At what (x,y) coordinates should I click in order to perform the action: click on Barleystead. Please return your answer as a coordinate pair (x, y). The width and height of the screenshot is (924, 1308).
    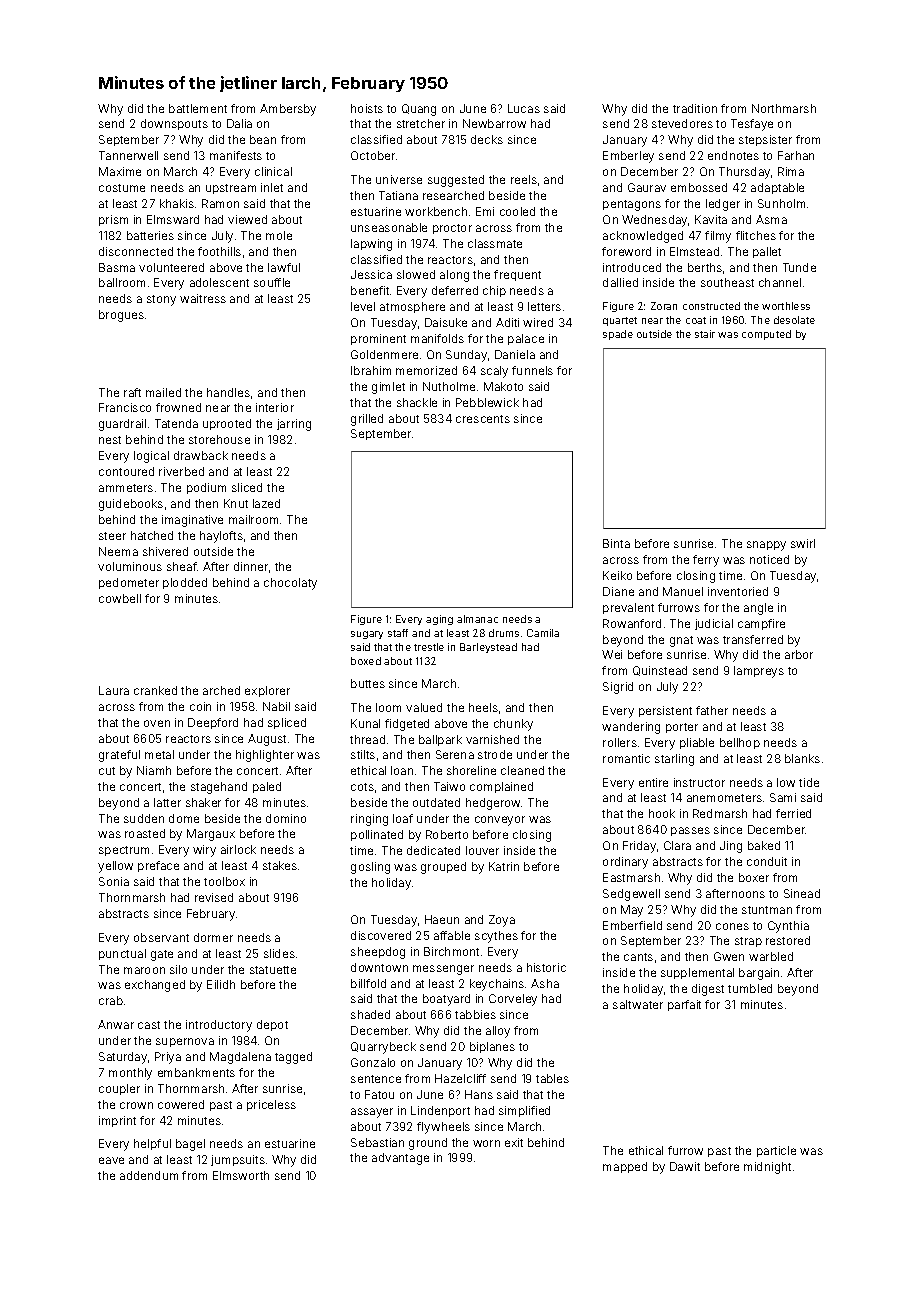
    Looking at the image, I should click on (488, 648).
